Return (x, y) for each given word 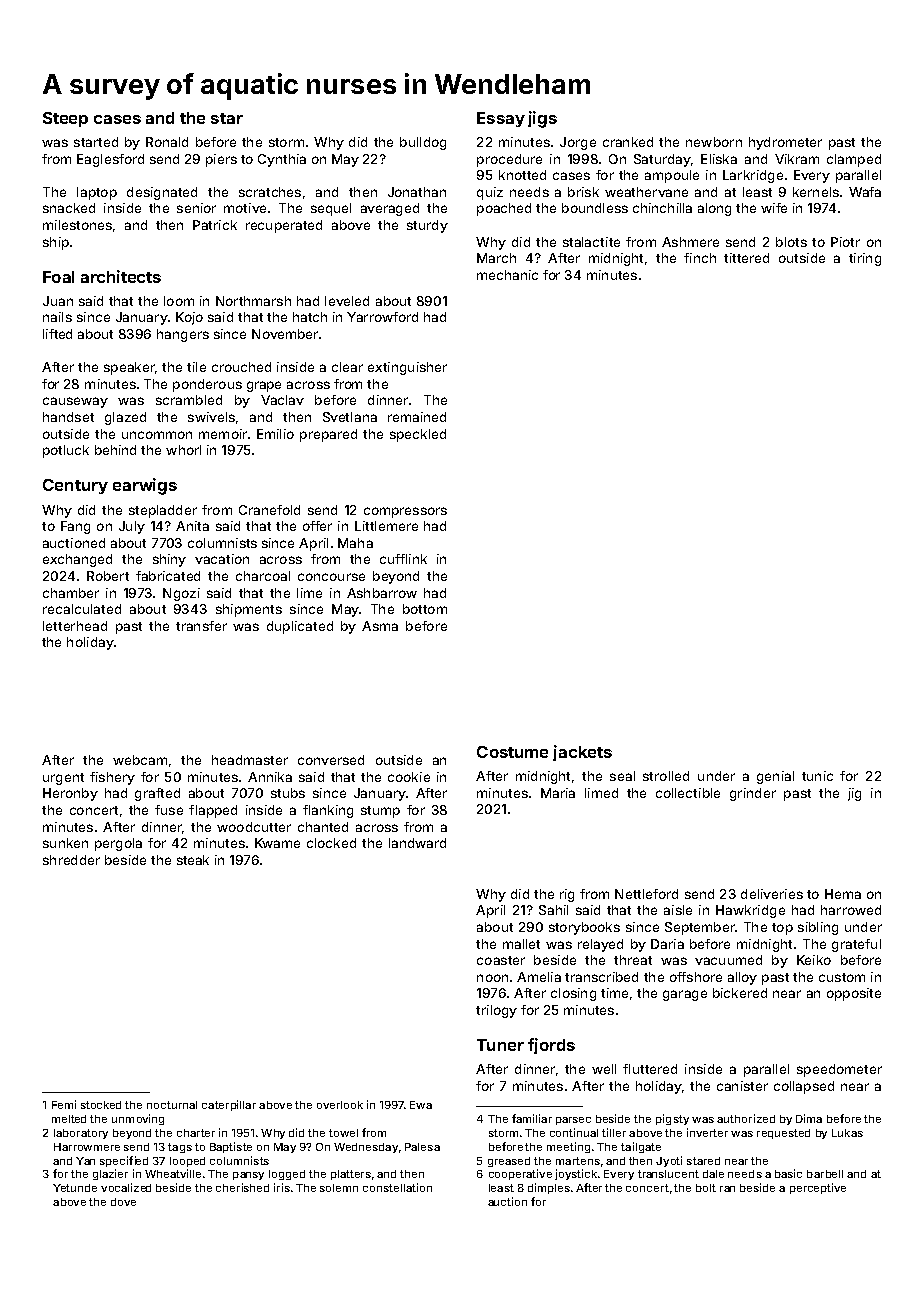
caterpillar (229, 1105)
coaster (501, 960)
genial (775, 777)
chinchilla (662, 208)
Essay (501, 119)
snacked (69, 208)
